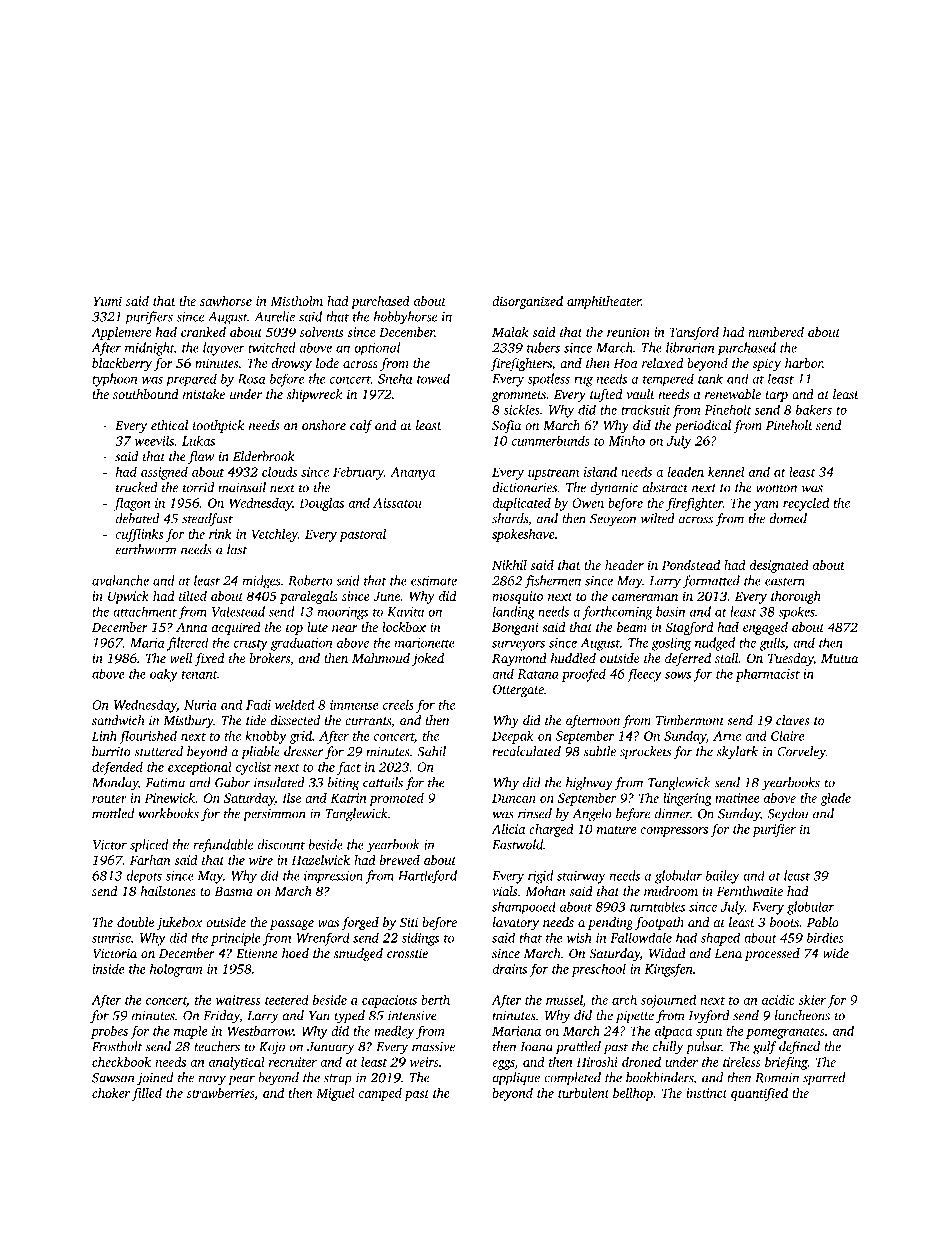  Describe the element at coordinates (787, 815) in the page. I see `Seydou` at that location.
